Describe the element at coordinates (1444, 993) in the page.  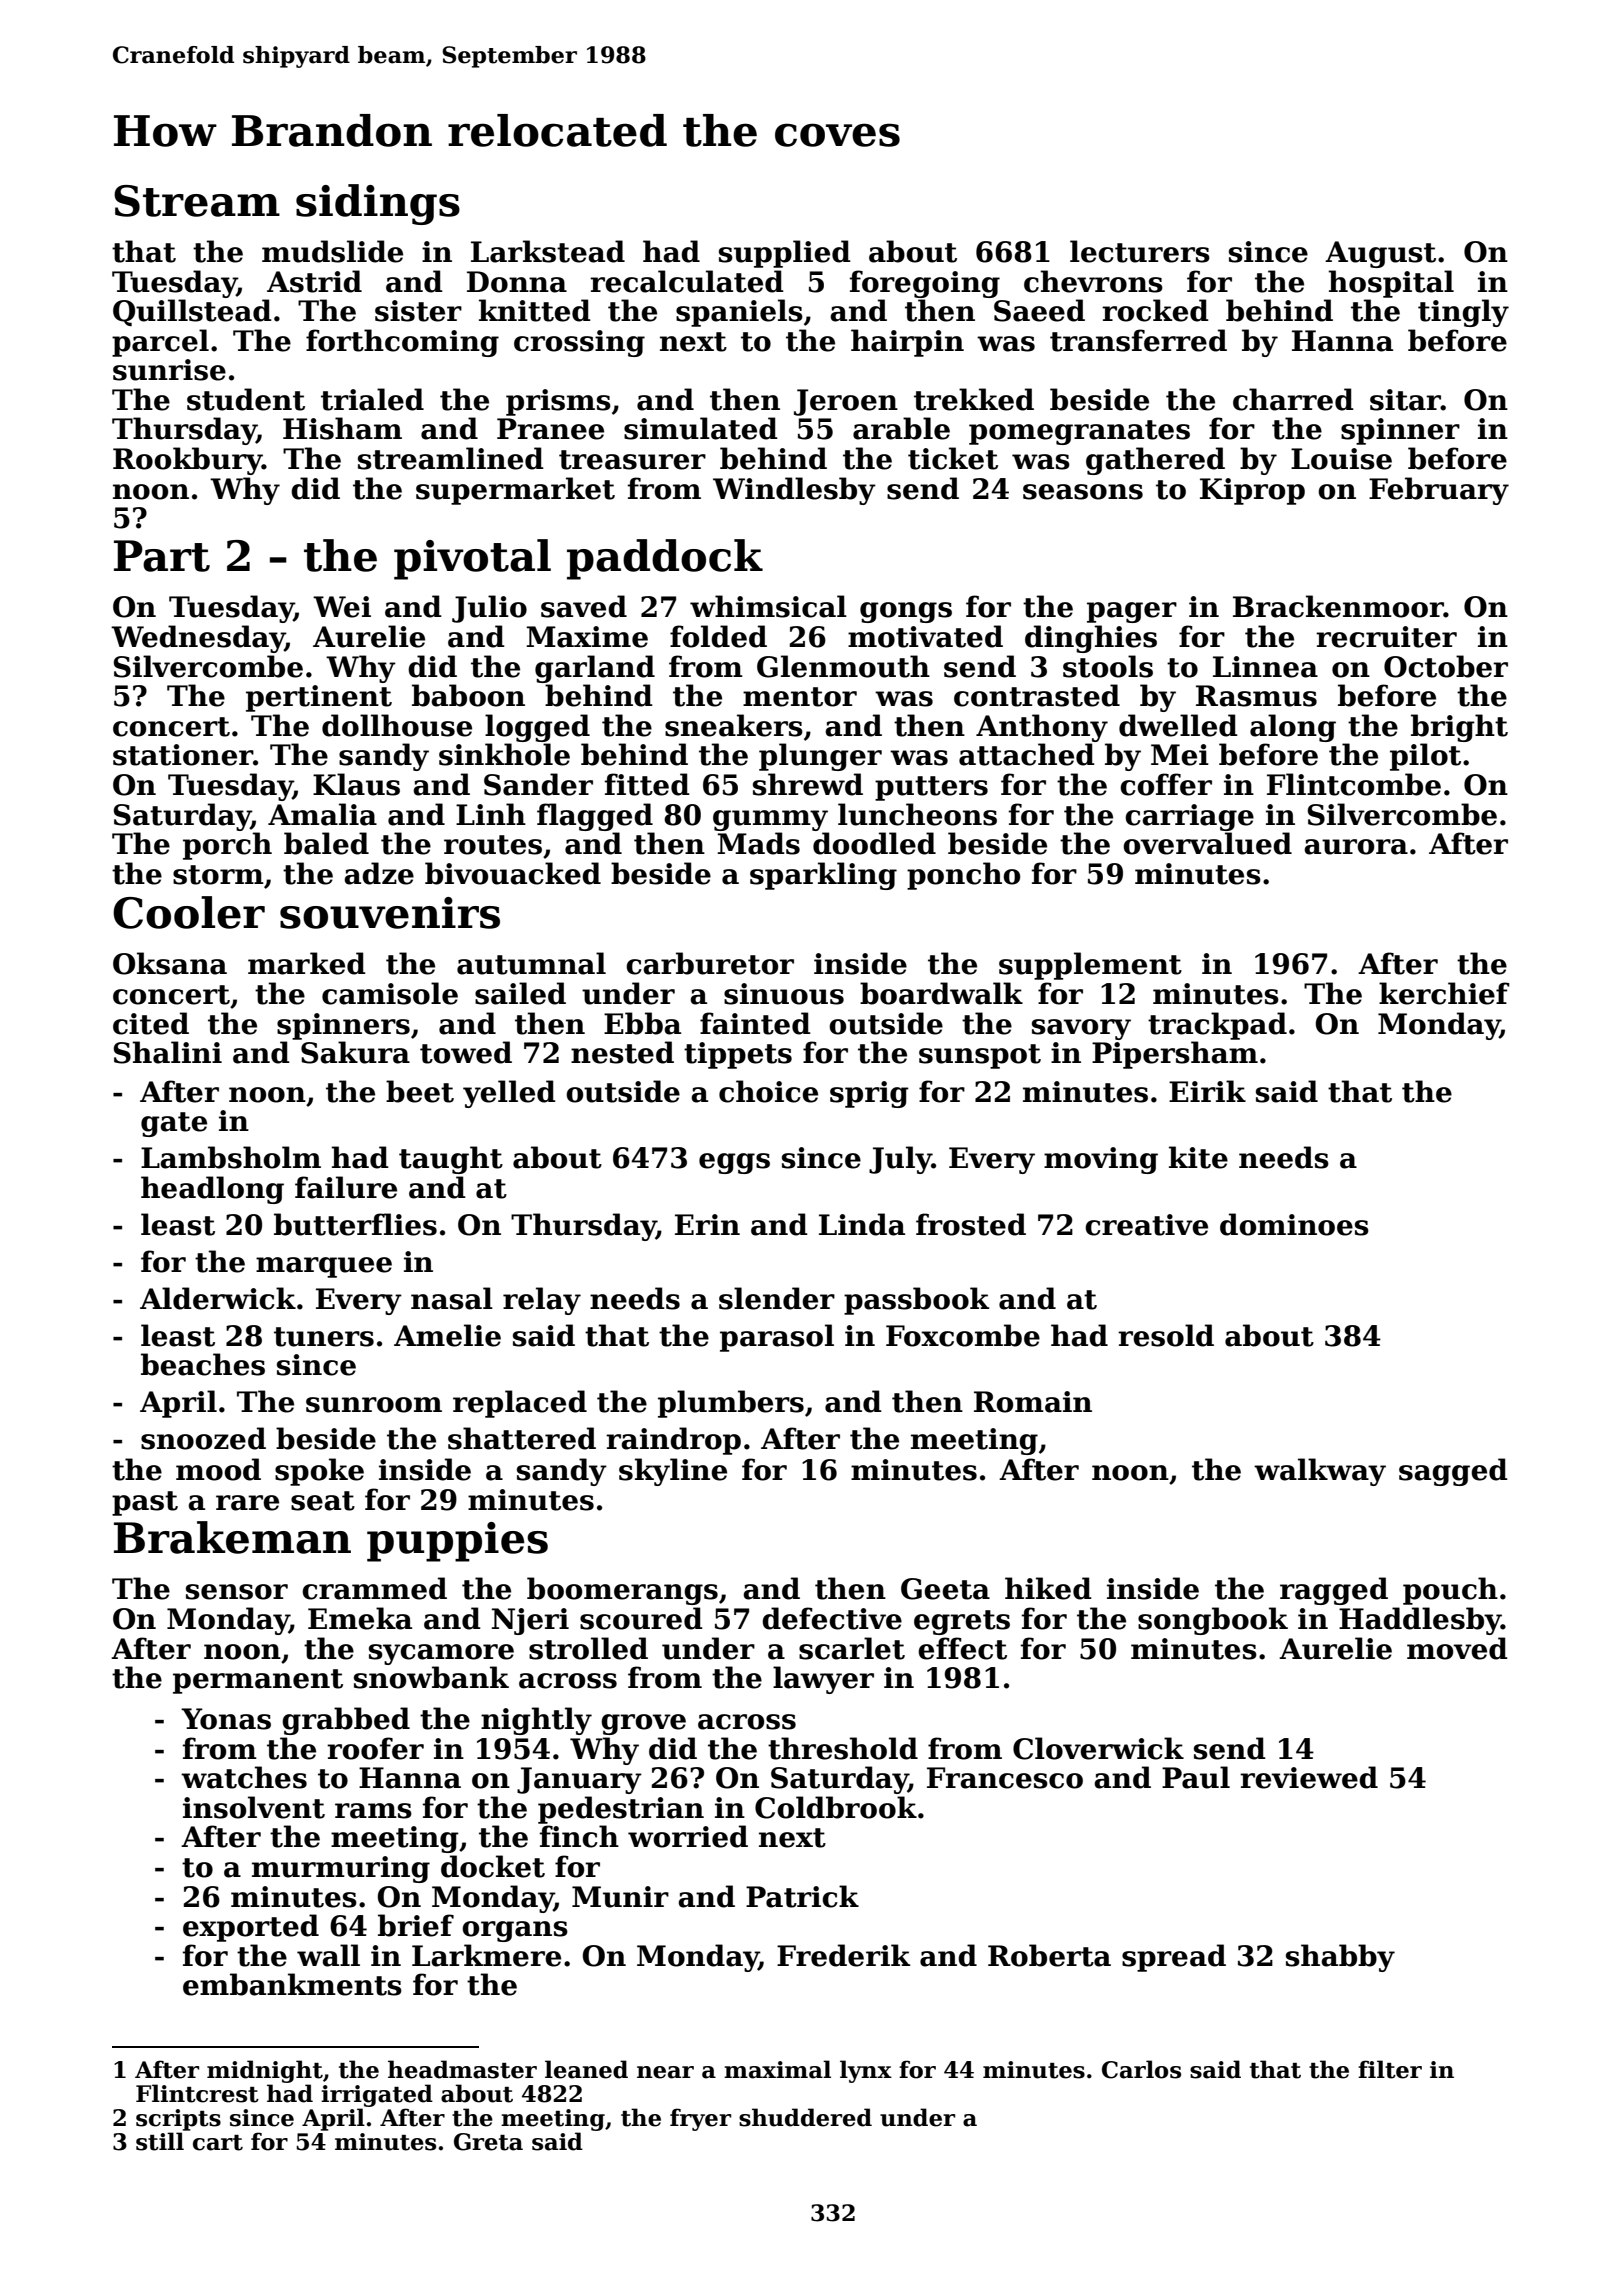
I see `kerchief` at that location.
